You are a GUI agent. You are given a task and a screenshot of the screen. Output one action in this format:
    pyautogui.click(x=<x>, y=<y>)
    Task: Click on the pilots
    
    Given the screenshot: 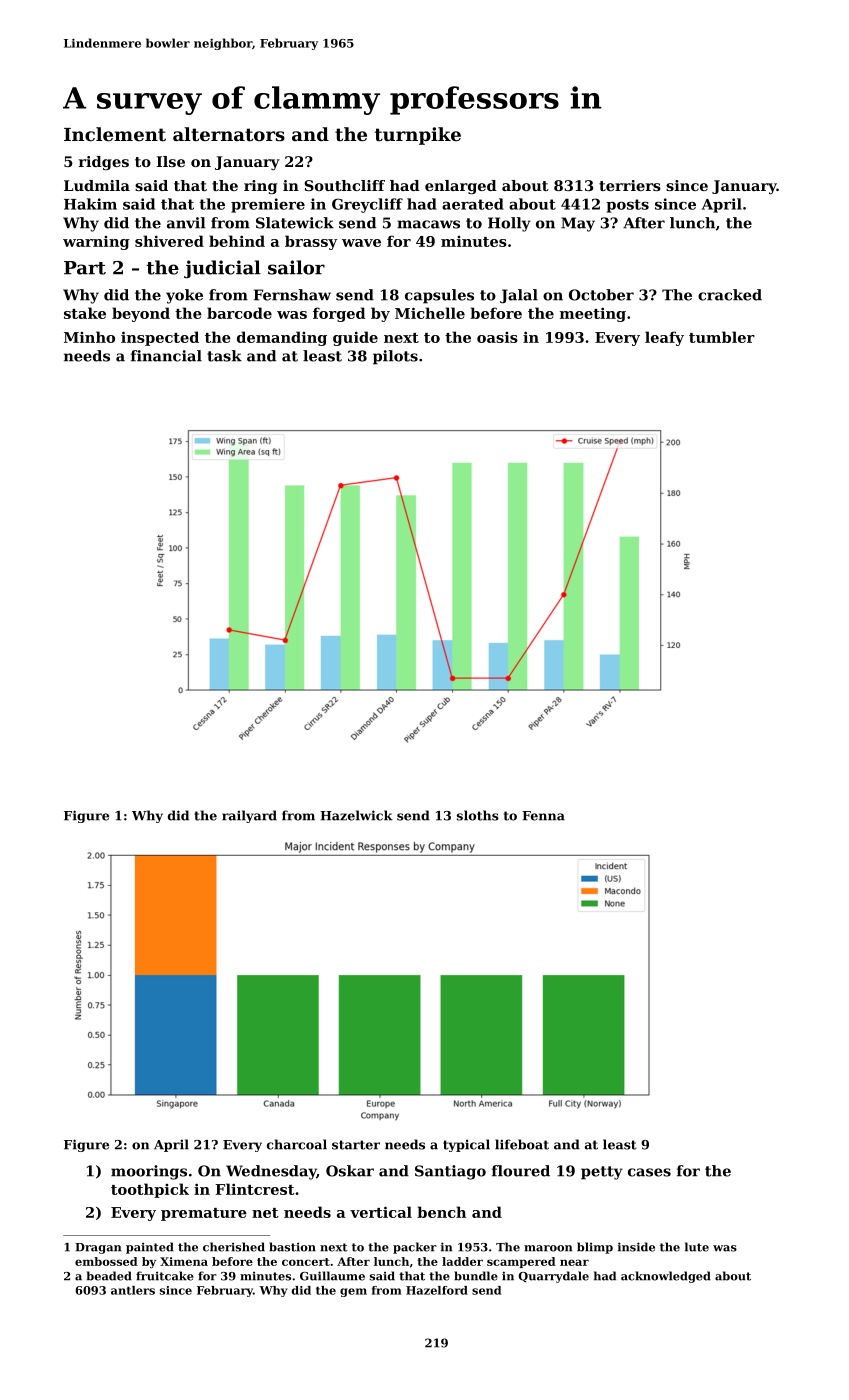 What is the action you would take?
    pyautogui.click(x=395, y=357)
